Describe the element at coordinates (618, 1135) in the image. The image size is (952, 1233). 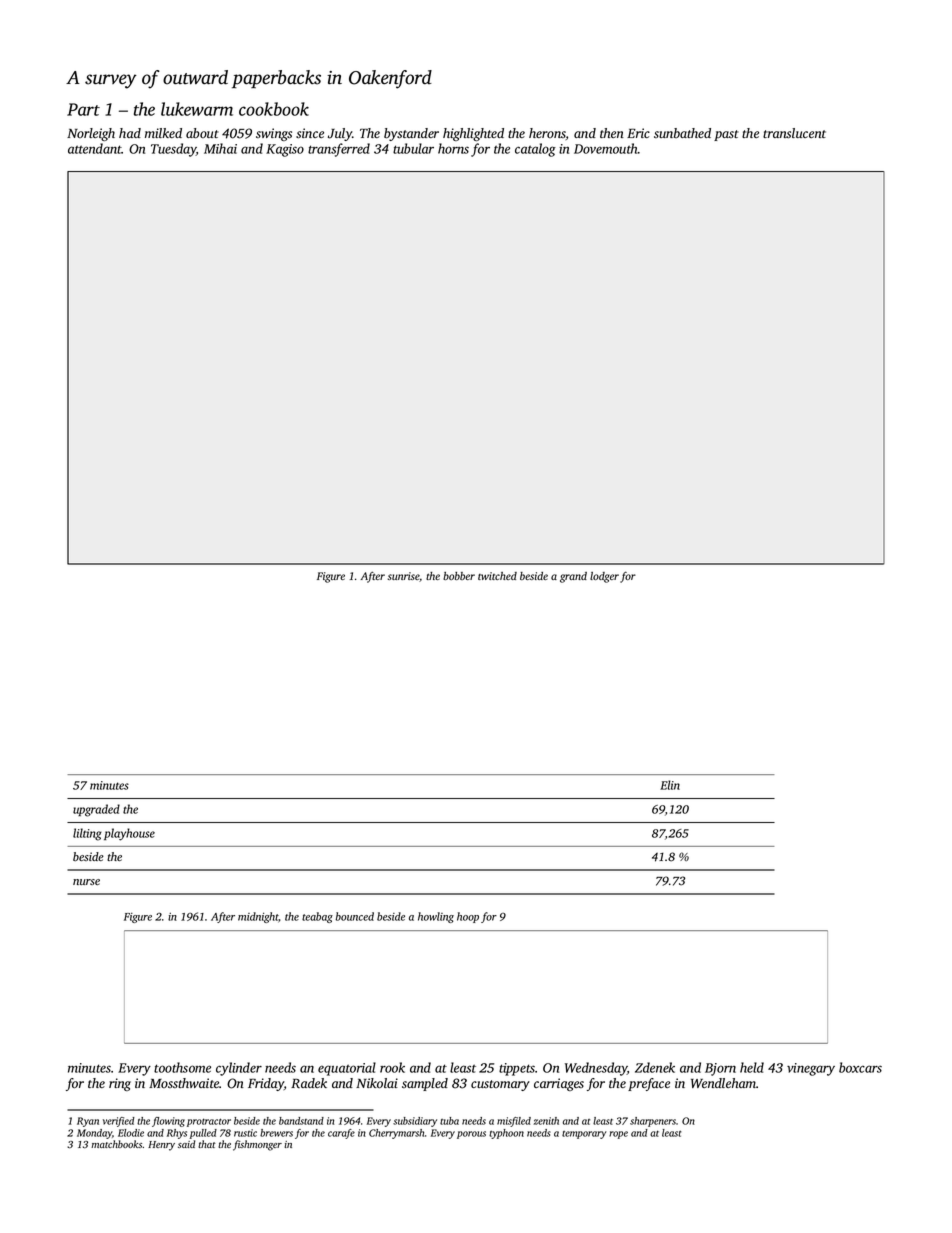
I see `rope` at that location.
